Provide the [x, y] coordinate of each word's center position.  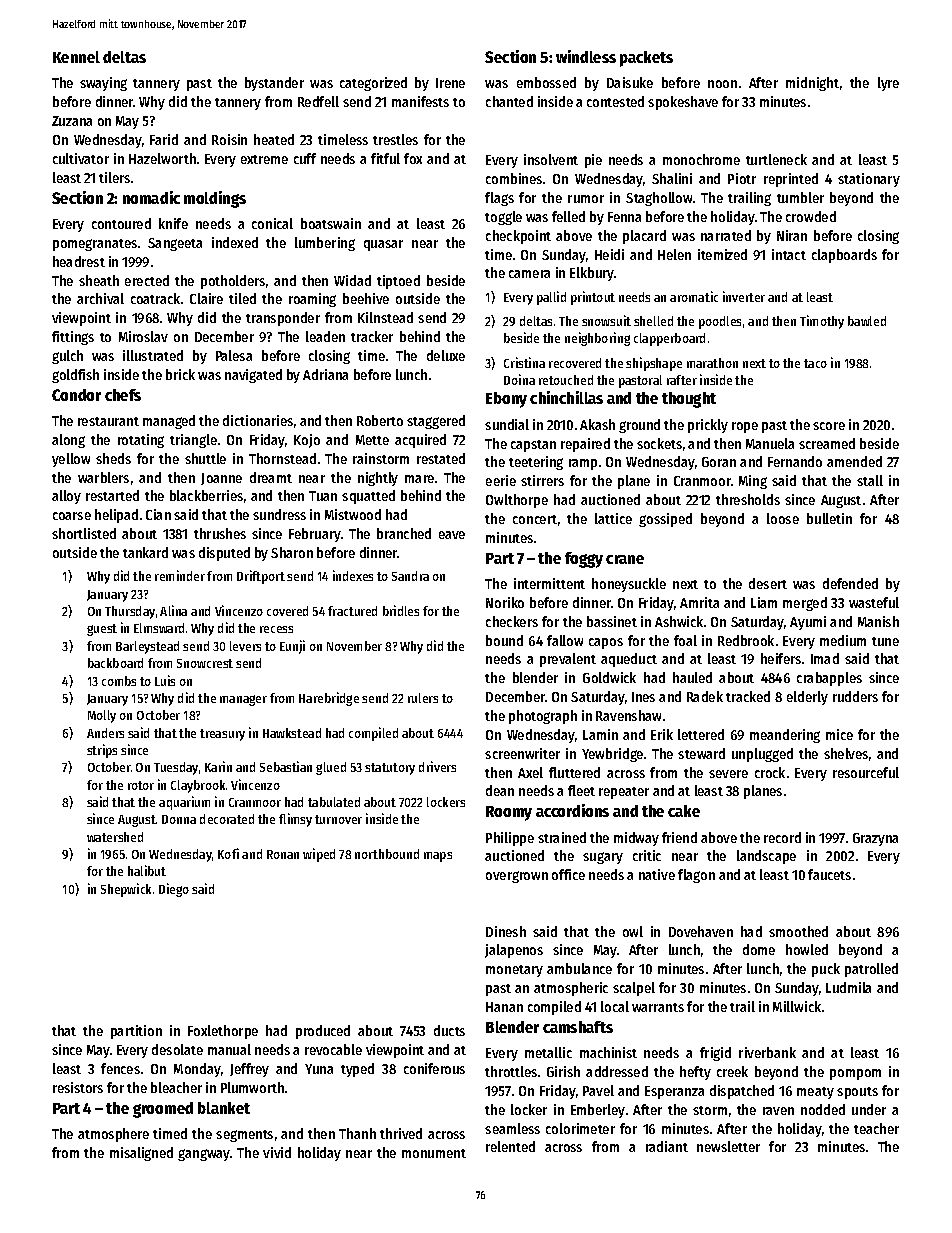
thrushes [220, 533]
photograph [543, 717]
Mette [372, 440]
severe [728, 774]
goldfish [75, 376]
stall [870, 480]
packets [646, 59]
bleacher [176, 1087]
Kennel [76, 57]
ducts [449, 1030]
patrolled [871, 970]
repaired [585, 445]
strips [102, 751]
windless [586, 56]
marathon [712, 363]
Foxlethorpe [223, 1032]
